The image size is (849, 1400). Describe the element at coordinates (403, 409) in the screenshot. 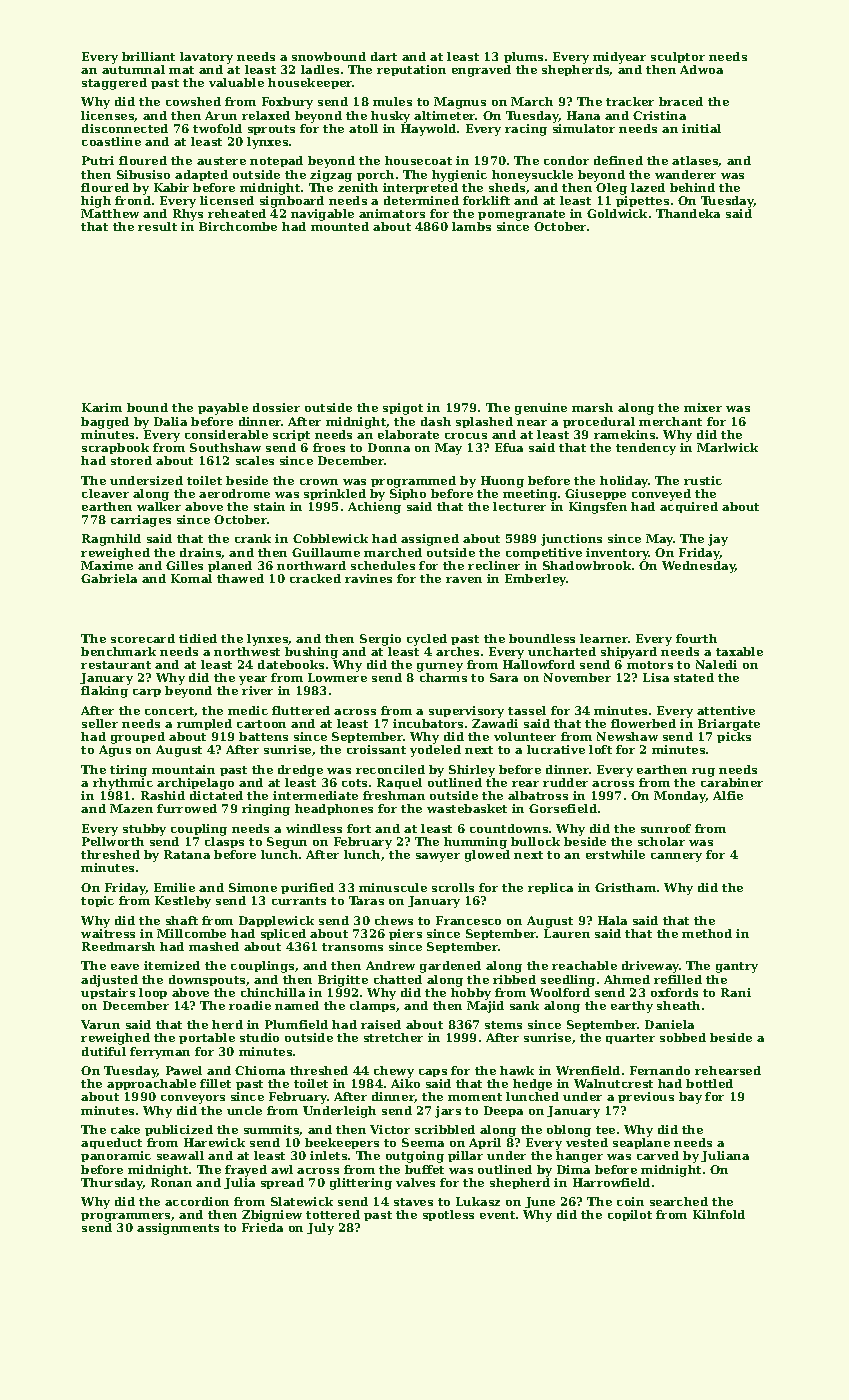

I see `spigot` at that location.
